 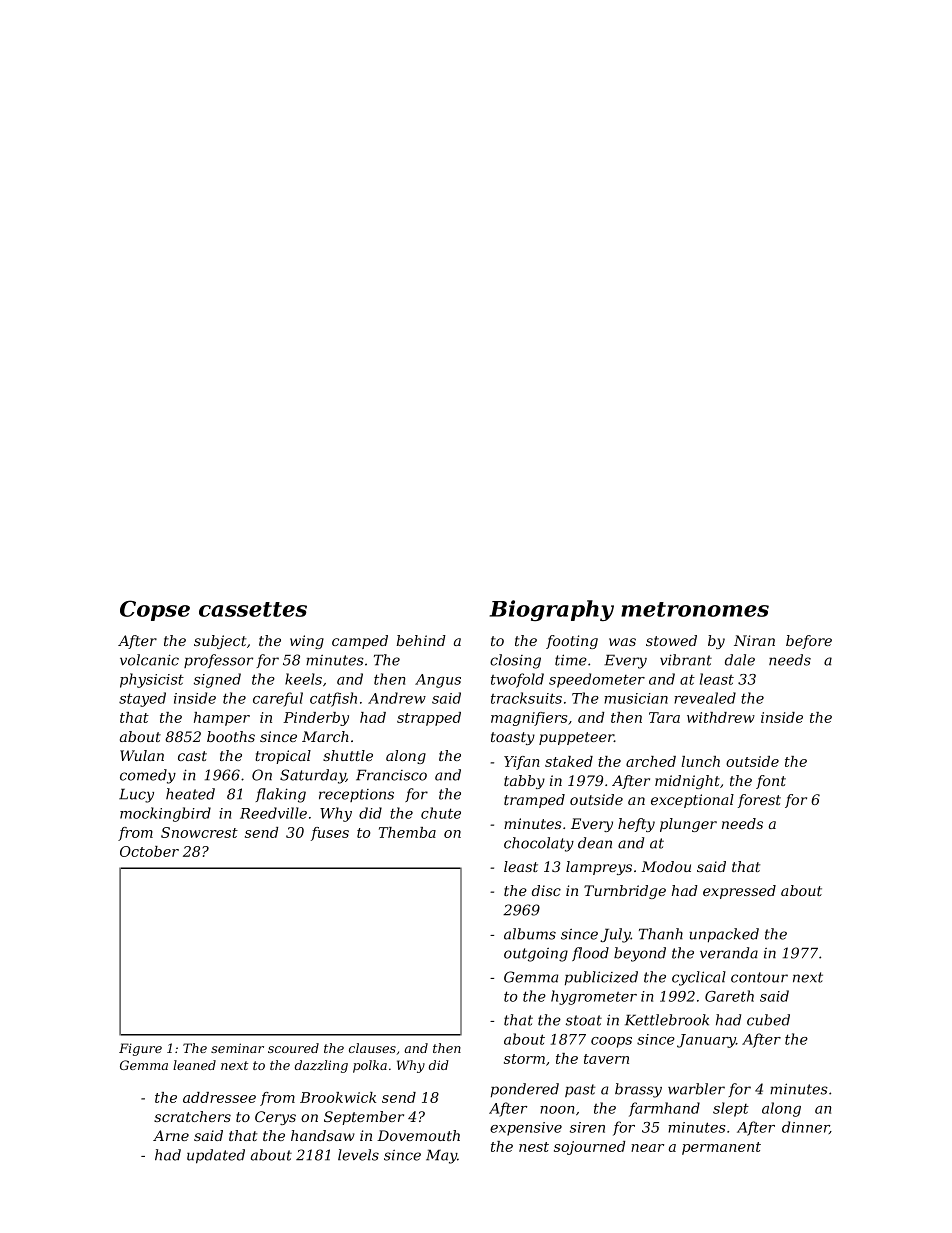 What do you see at coordinates (809, 642) in the page?
I see `before` at bounding box center [809, 642].
